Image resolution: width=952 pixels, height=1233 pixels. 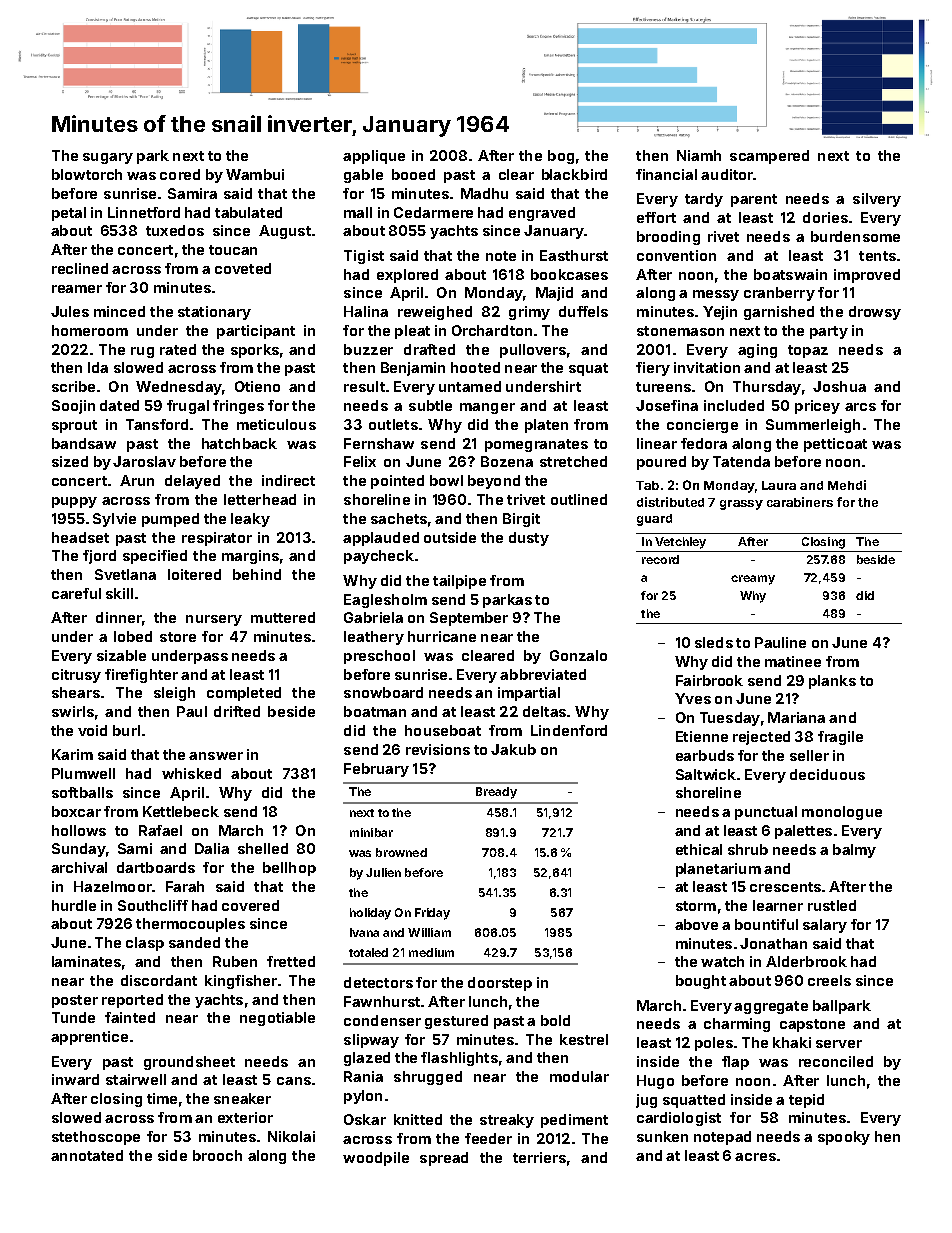 What do you see at coordinates (87, 174) in the page?
I see `blowtorch` at bounding box center [87, 174].
